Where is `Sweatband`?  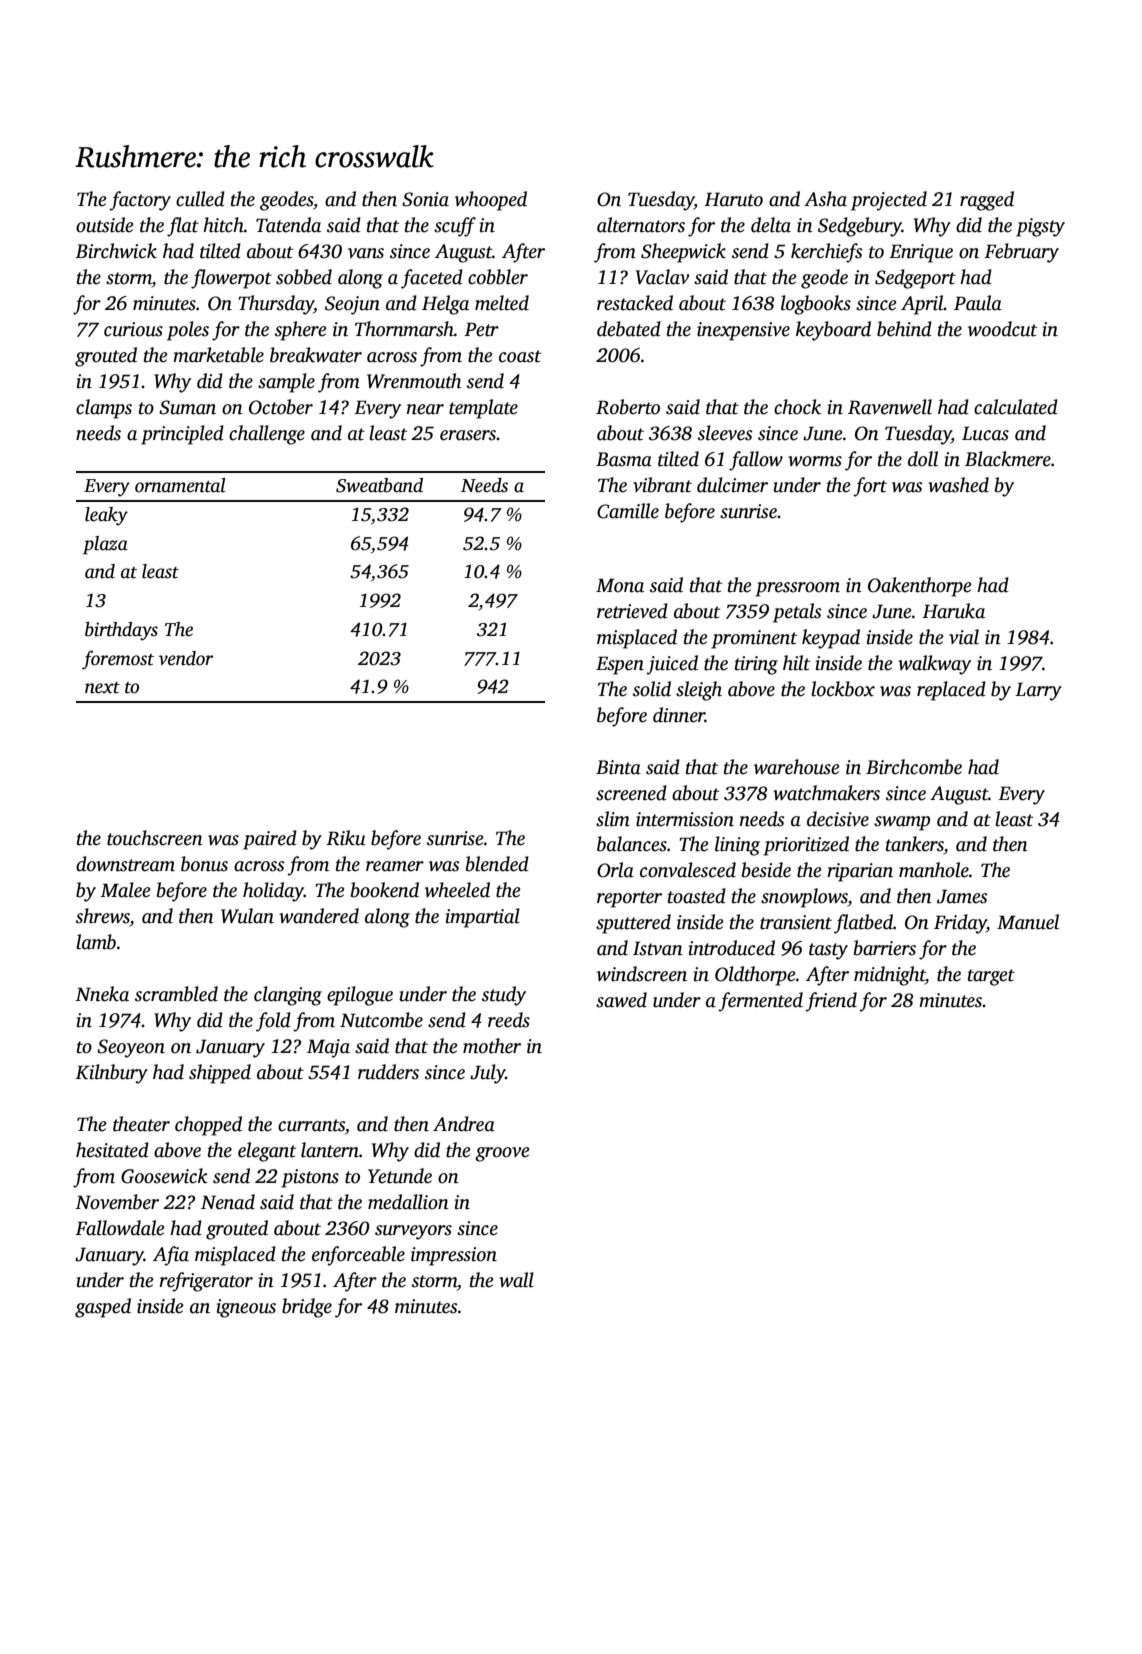
Sweatband is located at coordinates (379, 485).
